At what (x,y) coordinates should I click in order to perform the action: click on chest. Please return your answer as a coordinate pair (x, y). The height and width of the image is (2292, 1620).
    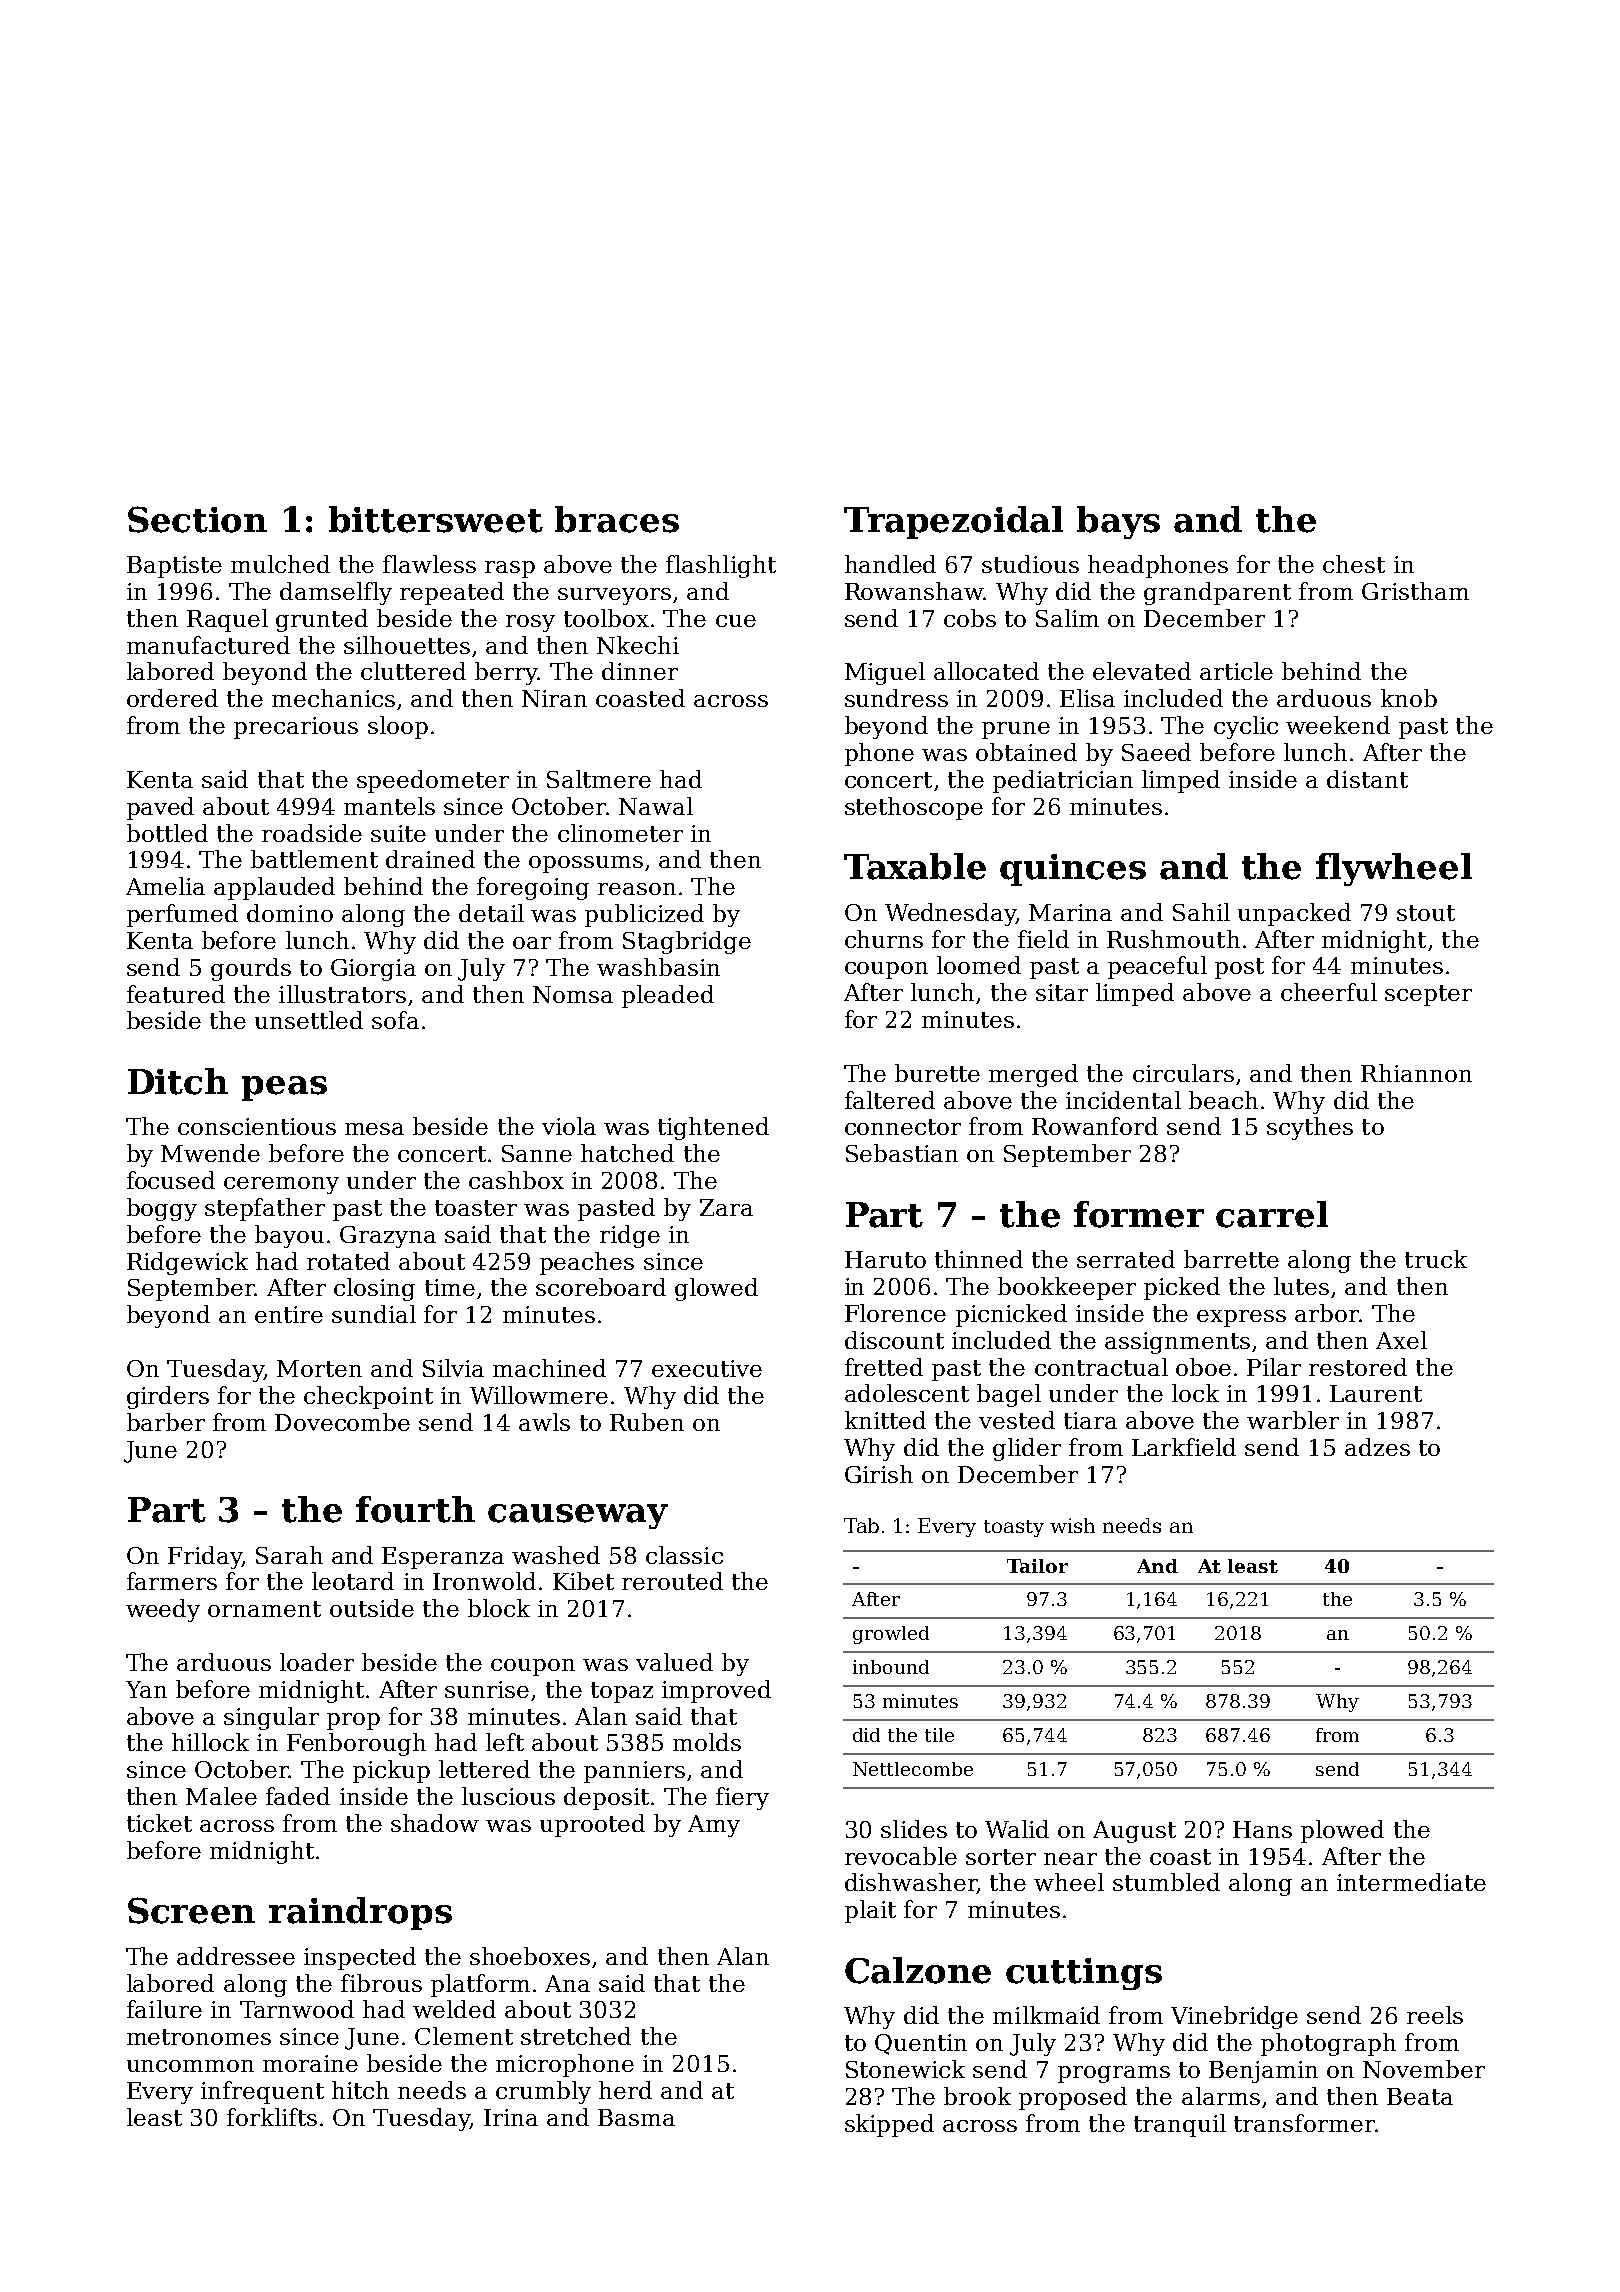
    Looking at the image, I should click on (1354, 564).
